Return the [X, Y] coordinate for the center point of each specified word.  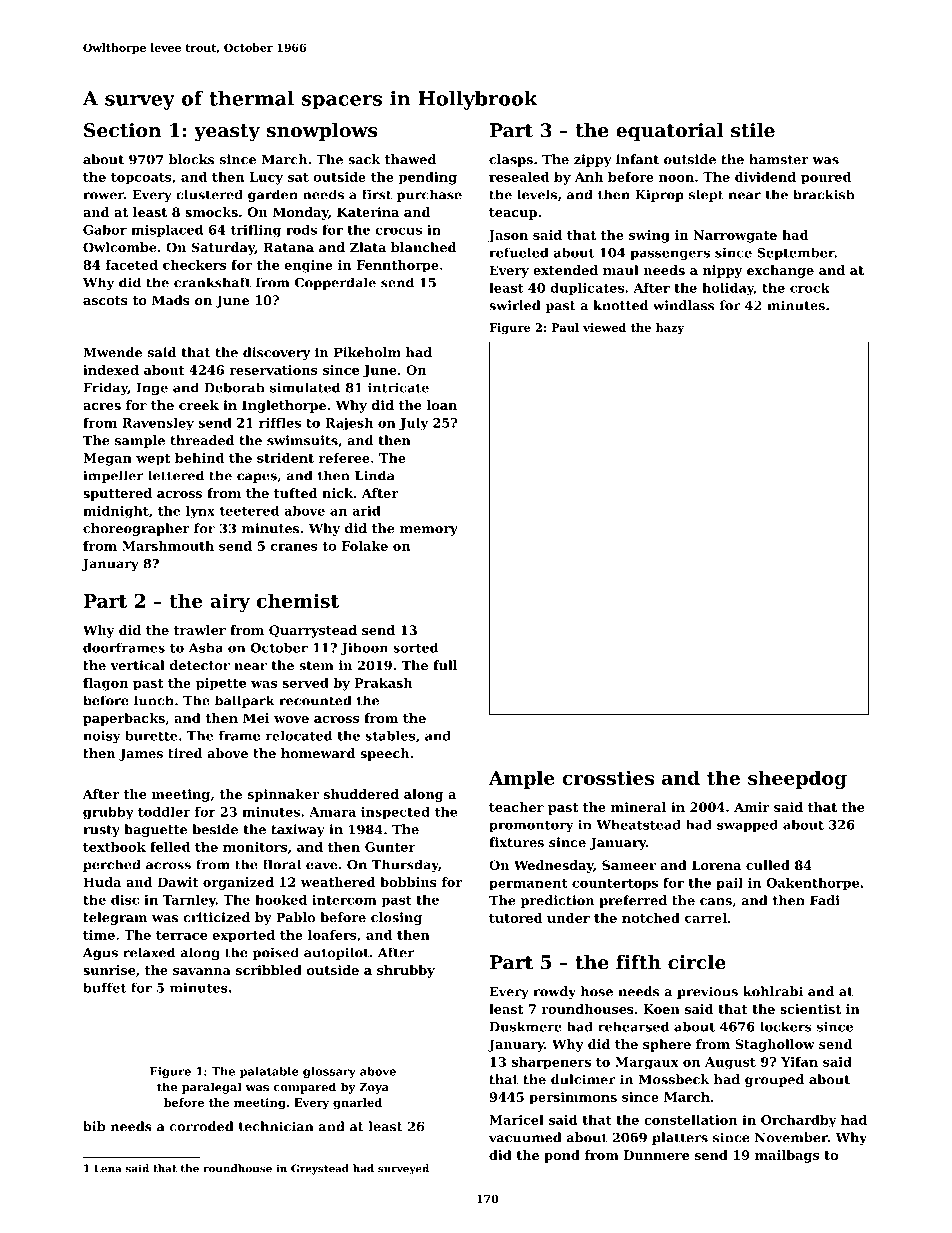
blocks [192, 159]
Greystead [320, 1169]
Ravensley [158, 424]
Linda [375, 475]
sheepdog [797, 779]
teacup [513, 214]
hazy [670, 328]
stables [390, 735]
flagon [105, 684]
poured [826, 178]
